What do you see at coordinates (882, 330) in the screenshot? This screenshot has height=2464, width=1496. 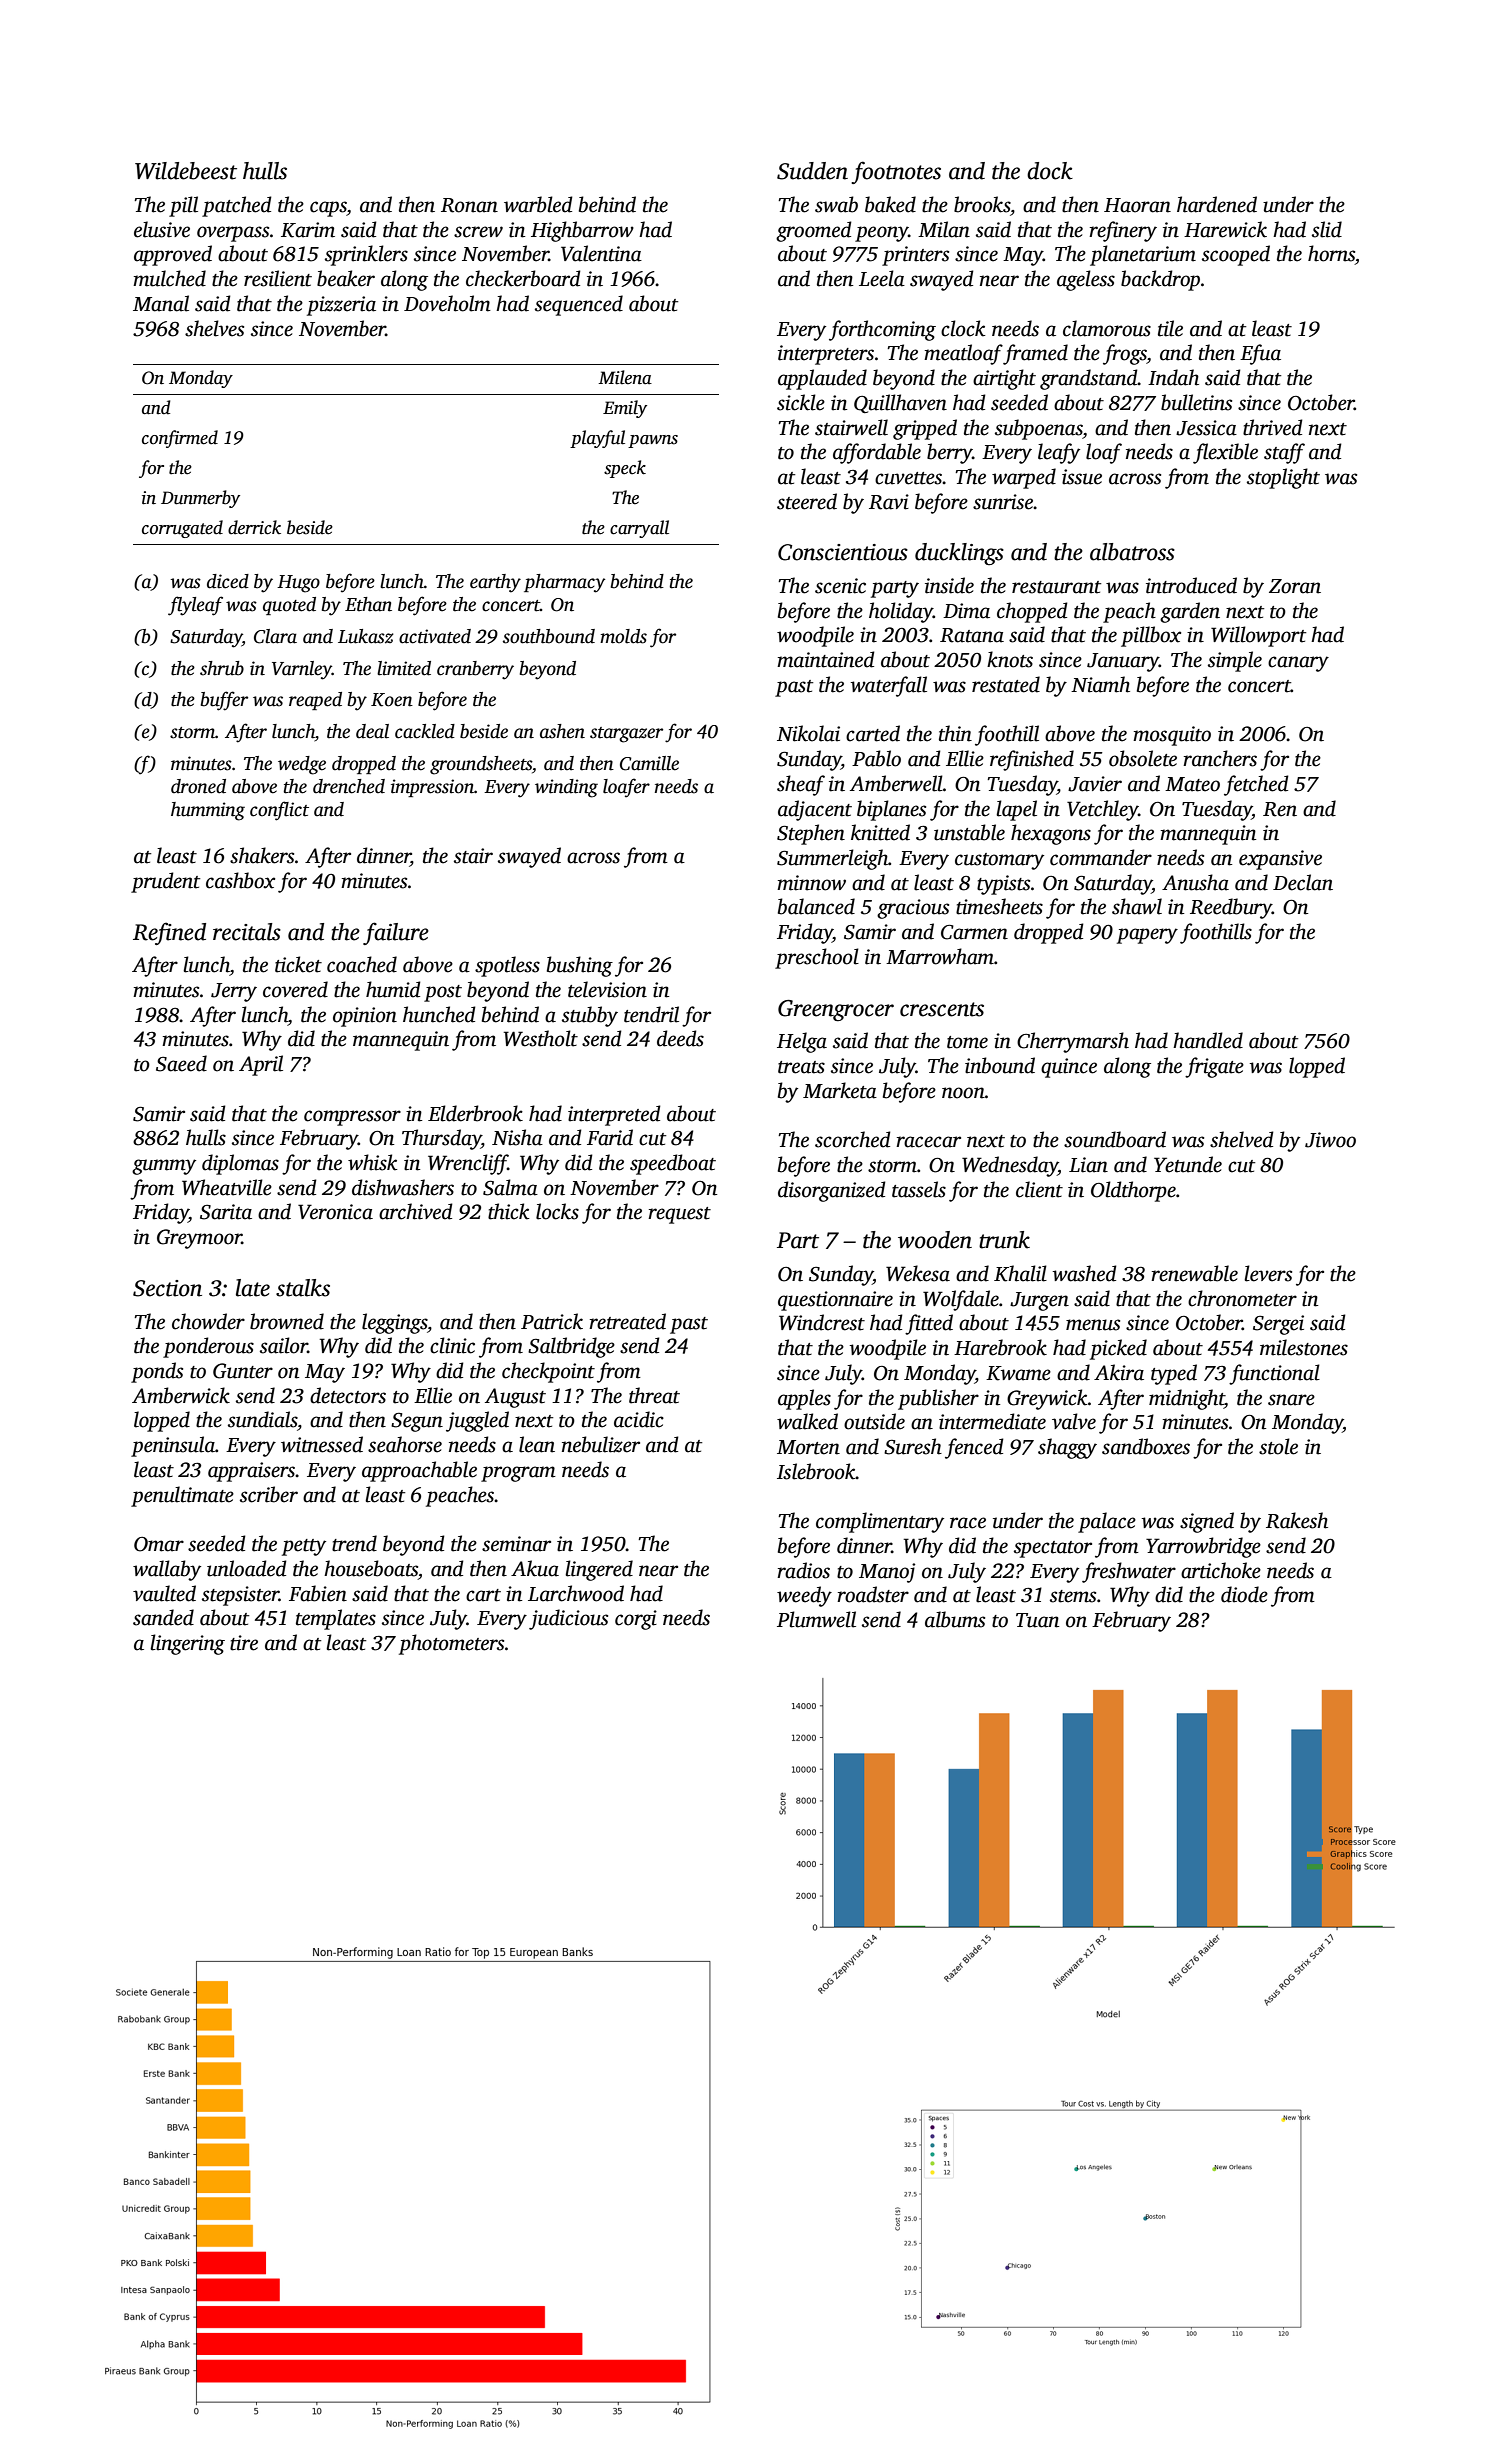 I see `forthcoming` at bounding box center [882, 330].
